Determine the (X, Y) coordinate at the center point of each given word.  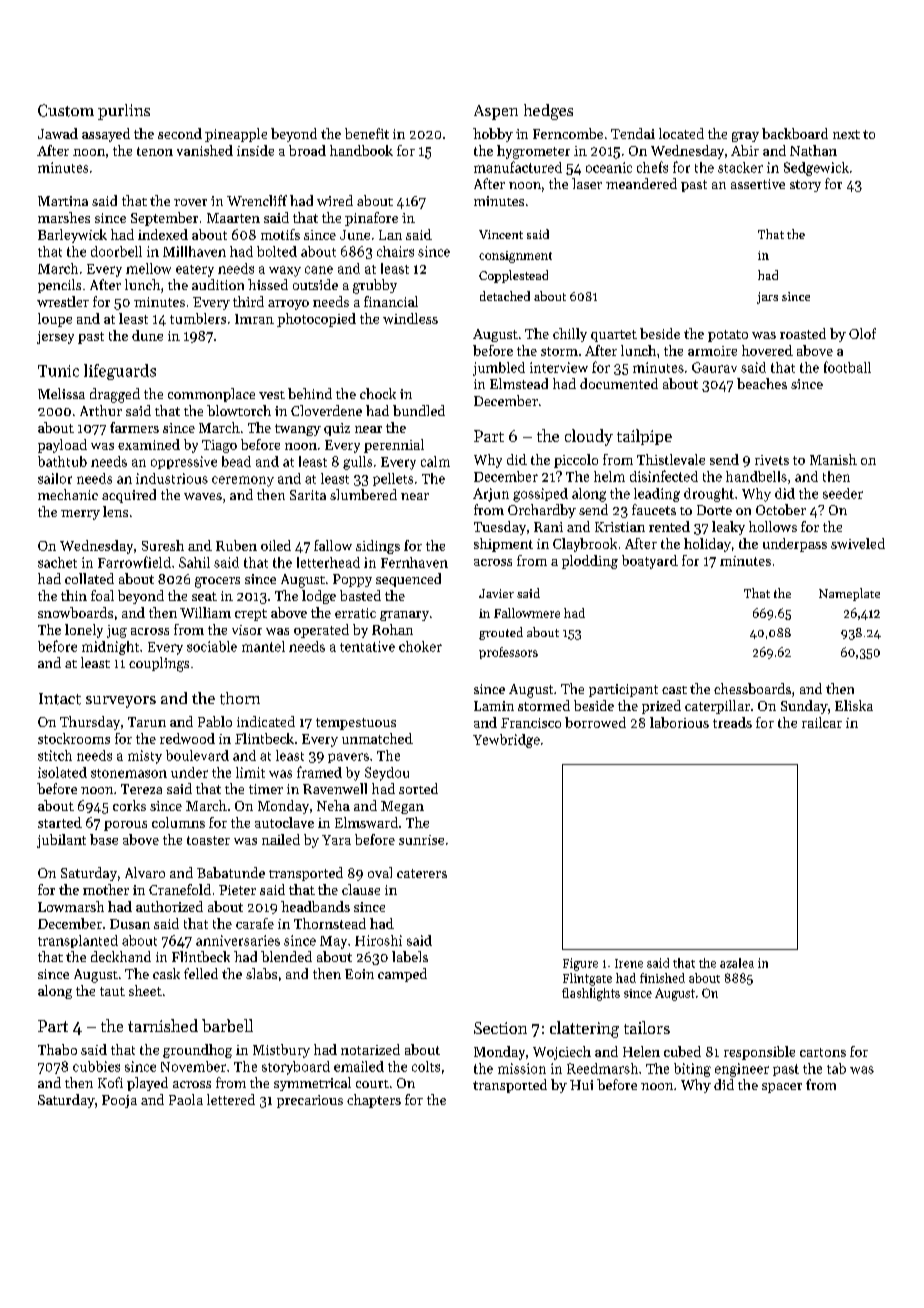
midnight (110, 648)
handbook (361, 150)
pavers (348, 758)
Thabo (57, 1049)
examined (149, 444)
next (846, 134)
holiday (707, 545)
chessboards (752, 688)
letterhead (328, 562)
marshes (64, 217)
